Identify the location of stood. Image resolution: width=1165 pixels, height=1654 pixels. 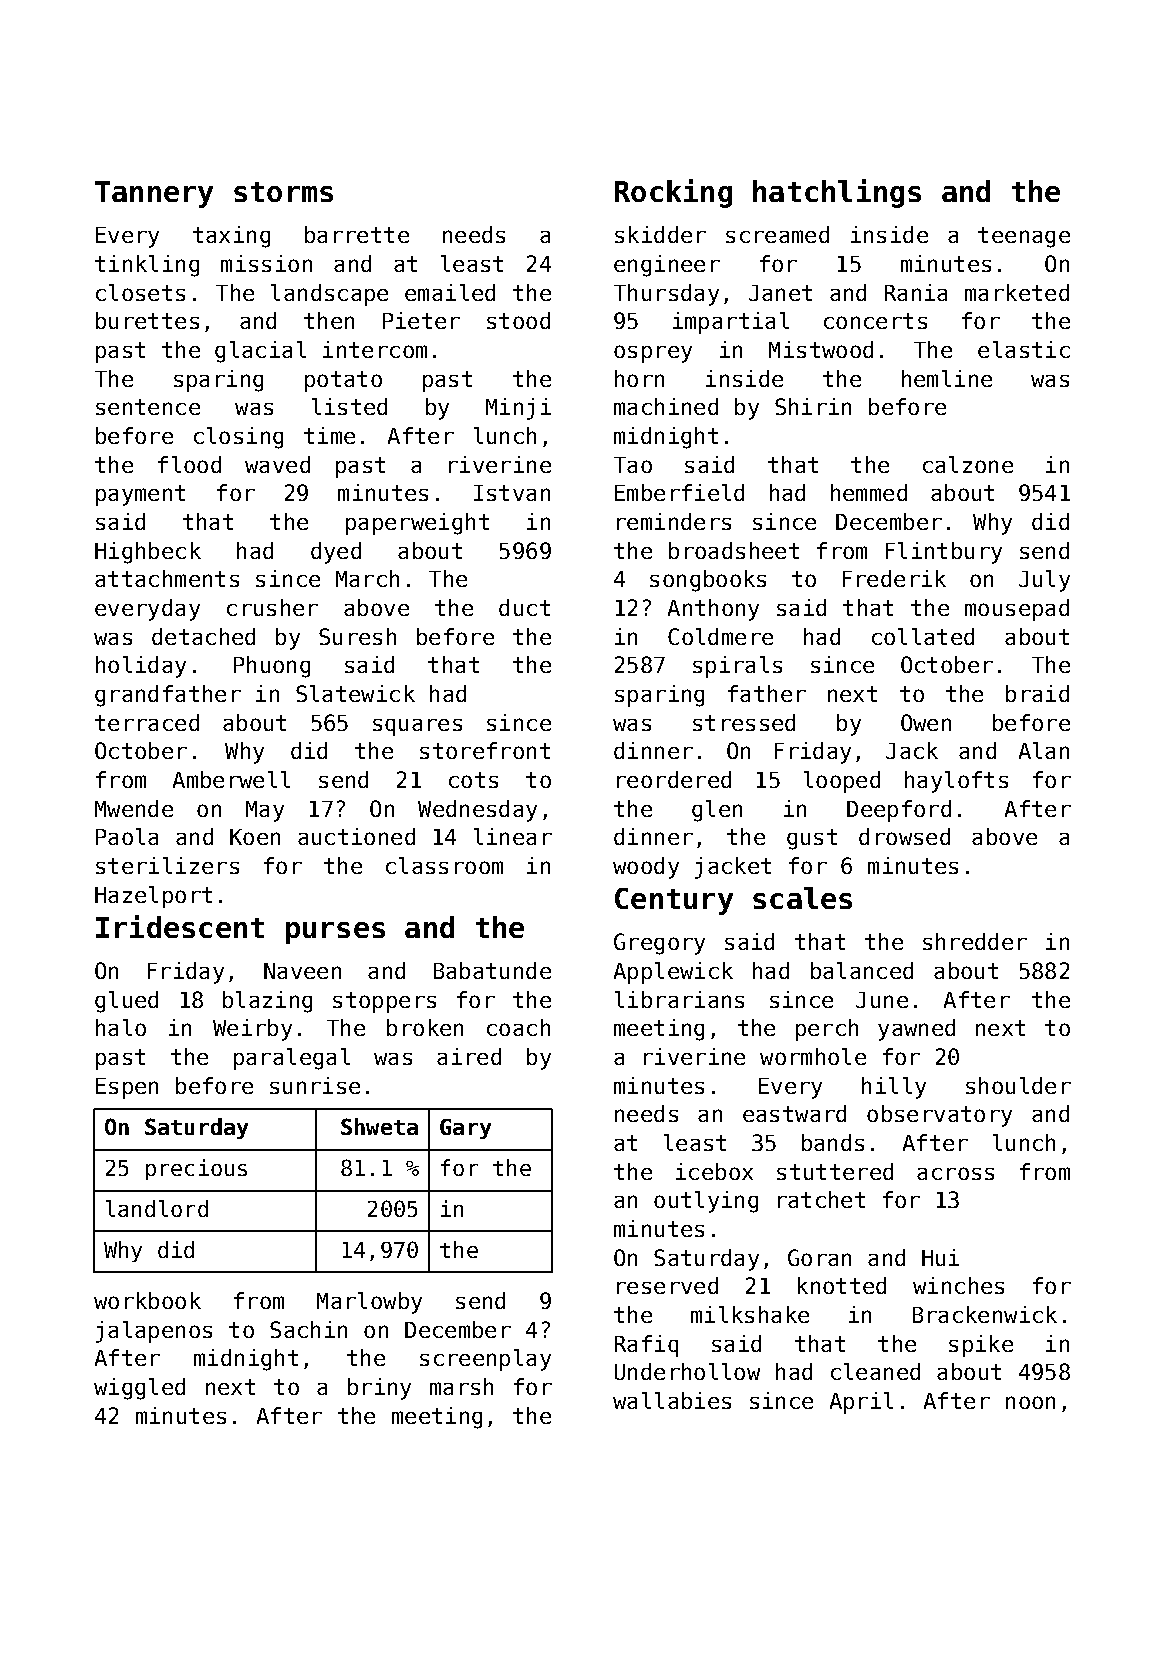
(518, 320).
